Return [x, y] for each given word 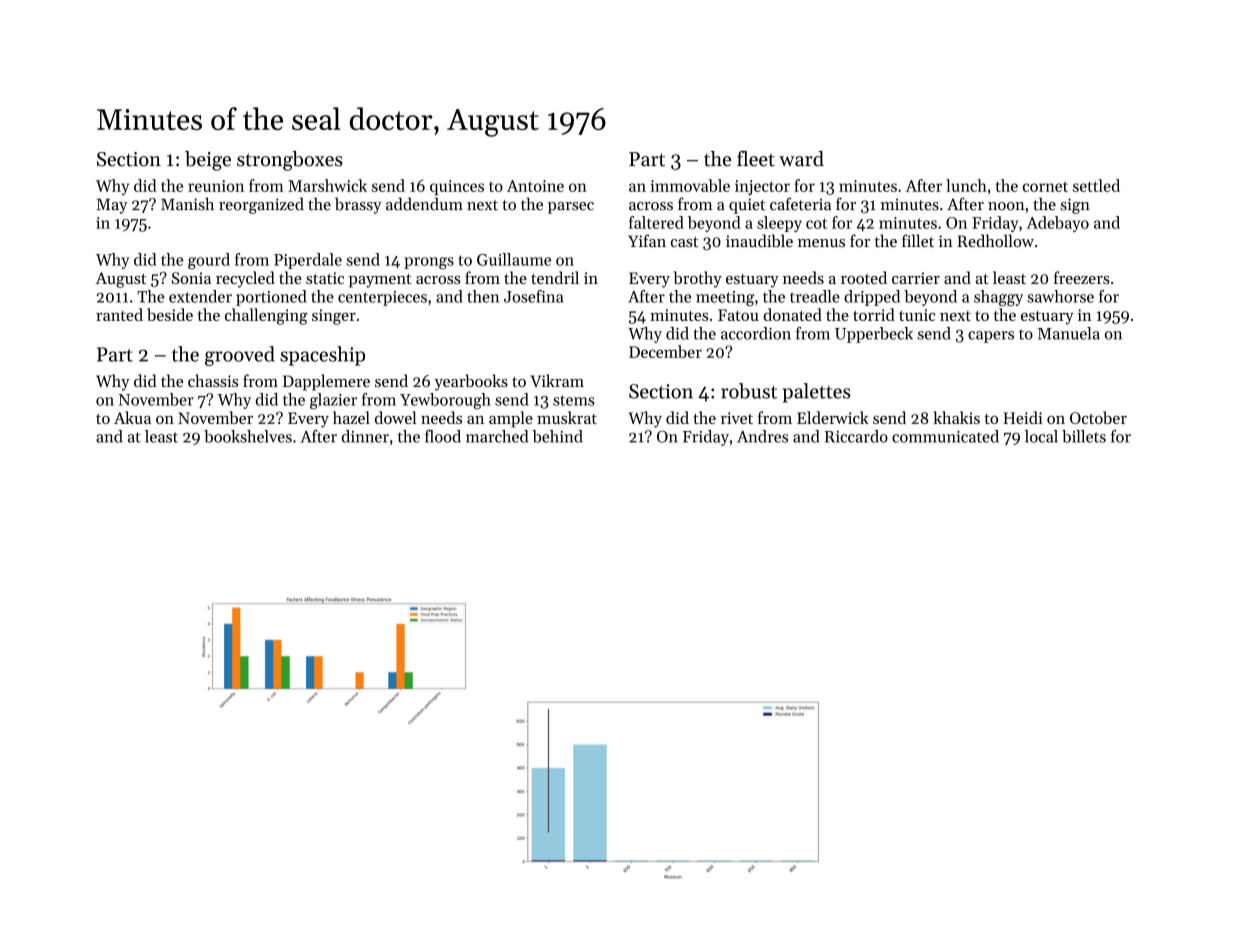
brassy [358, 205]
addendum [424, 204]
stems [574, 400]
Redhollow [995, 240]
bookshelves [248, 436]
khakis [956, 417]
